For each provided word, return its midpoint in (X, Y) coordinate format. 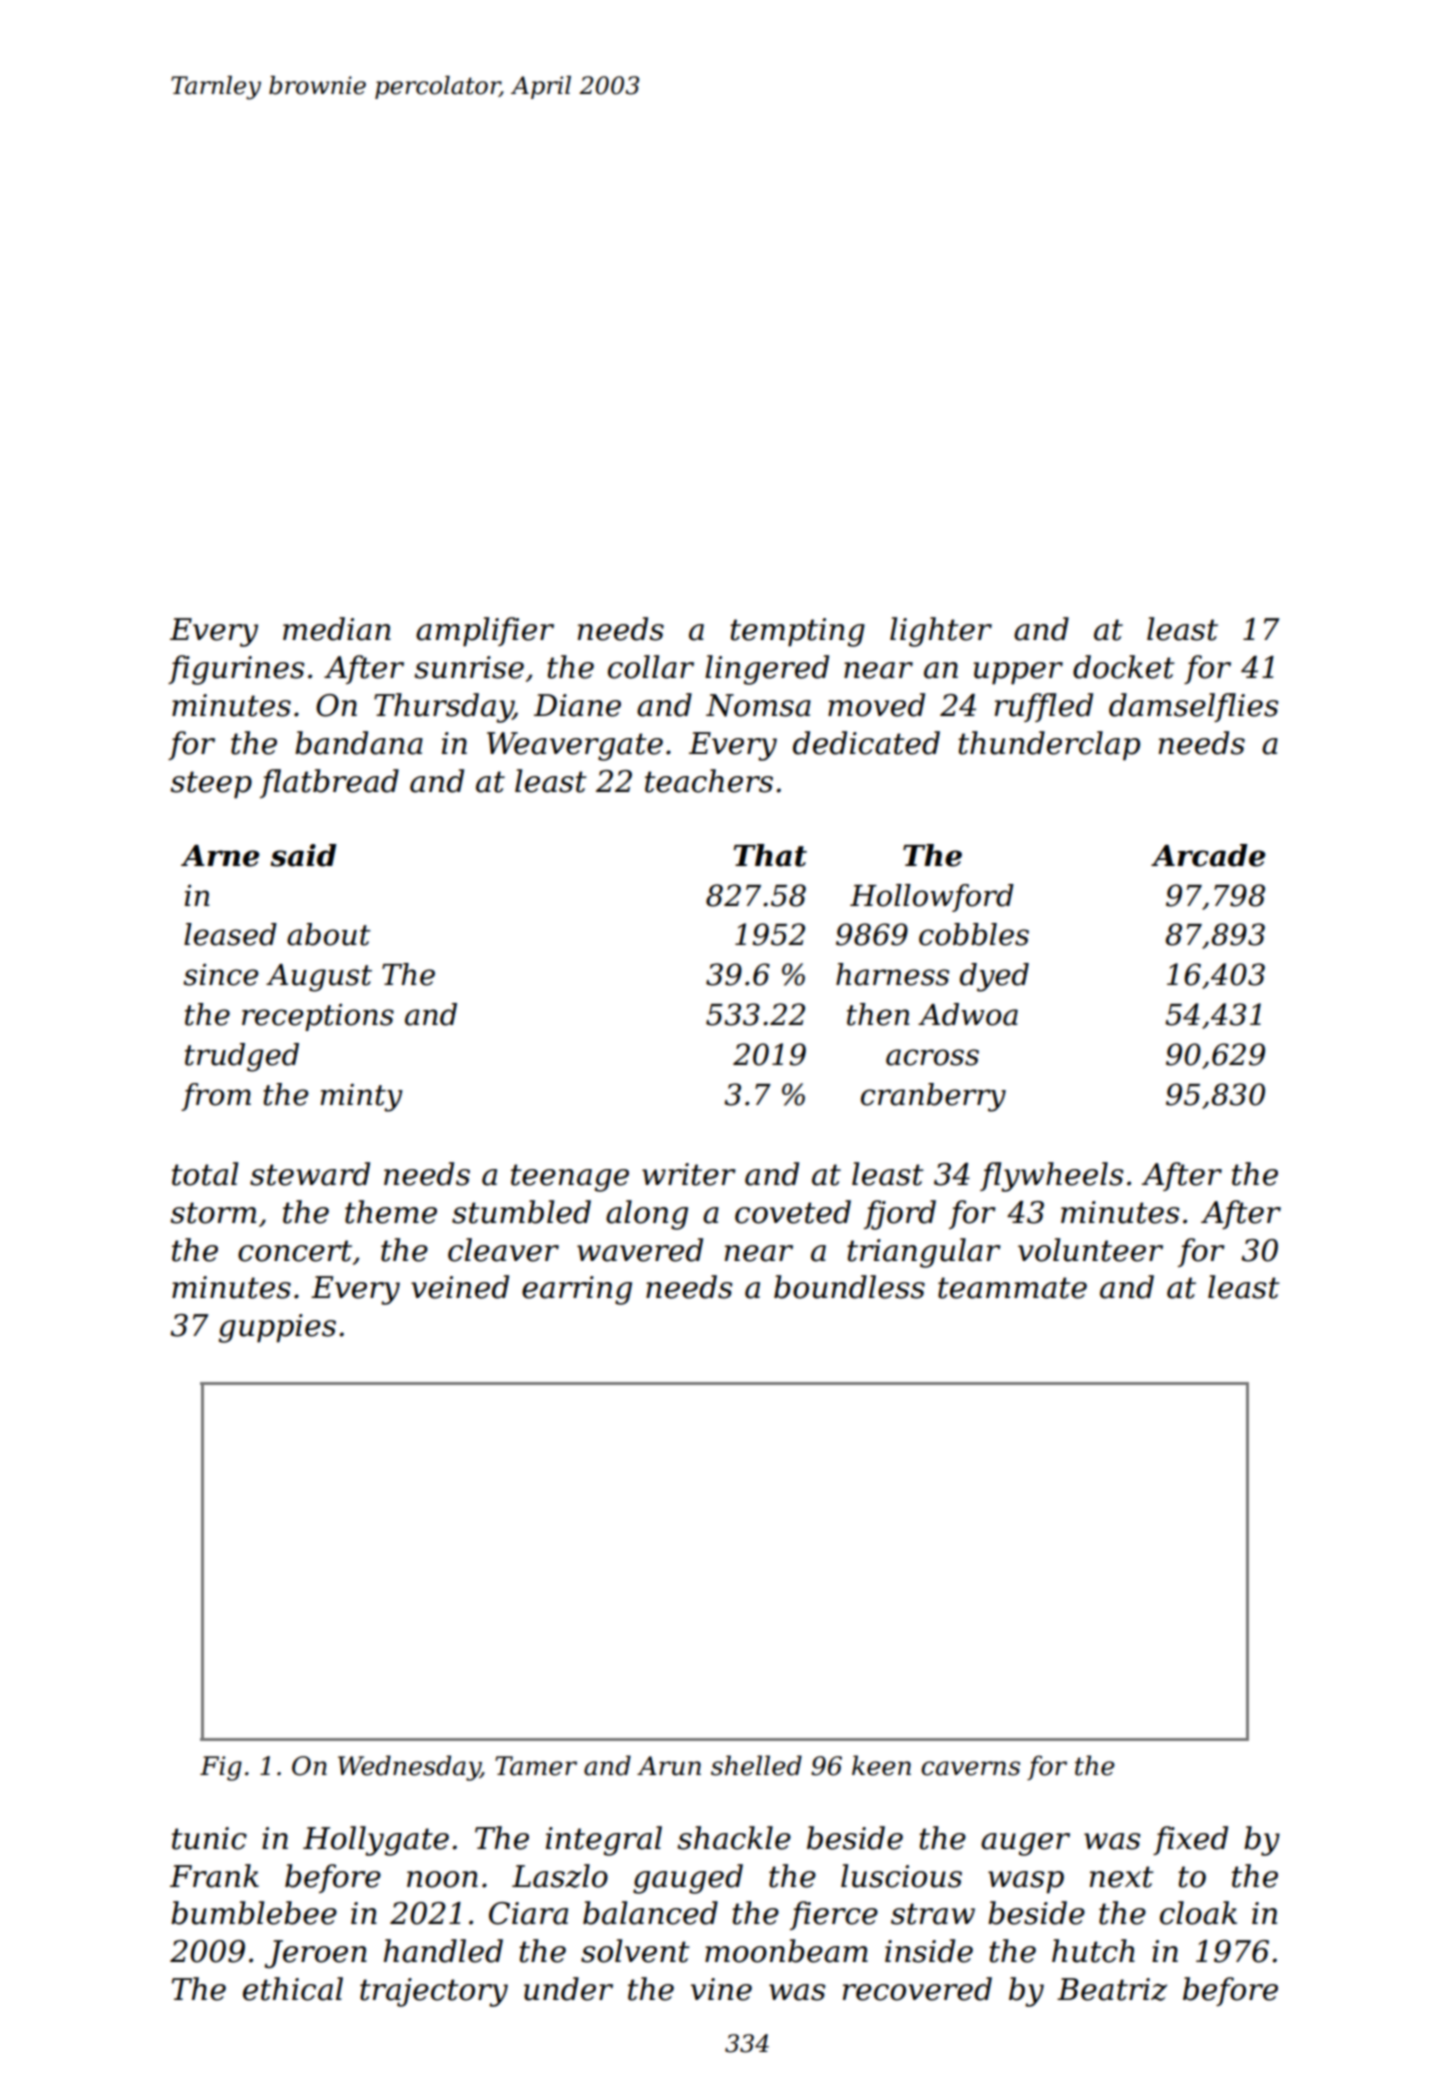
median (337, 629)
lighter (941, 632)
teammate (1012, 1288)
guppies (277, 1328)
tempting (797, 632)
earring (577, 1290)
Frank (214, 1876)
